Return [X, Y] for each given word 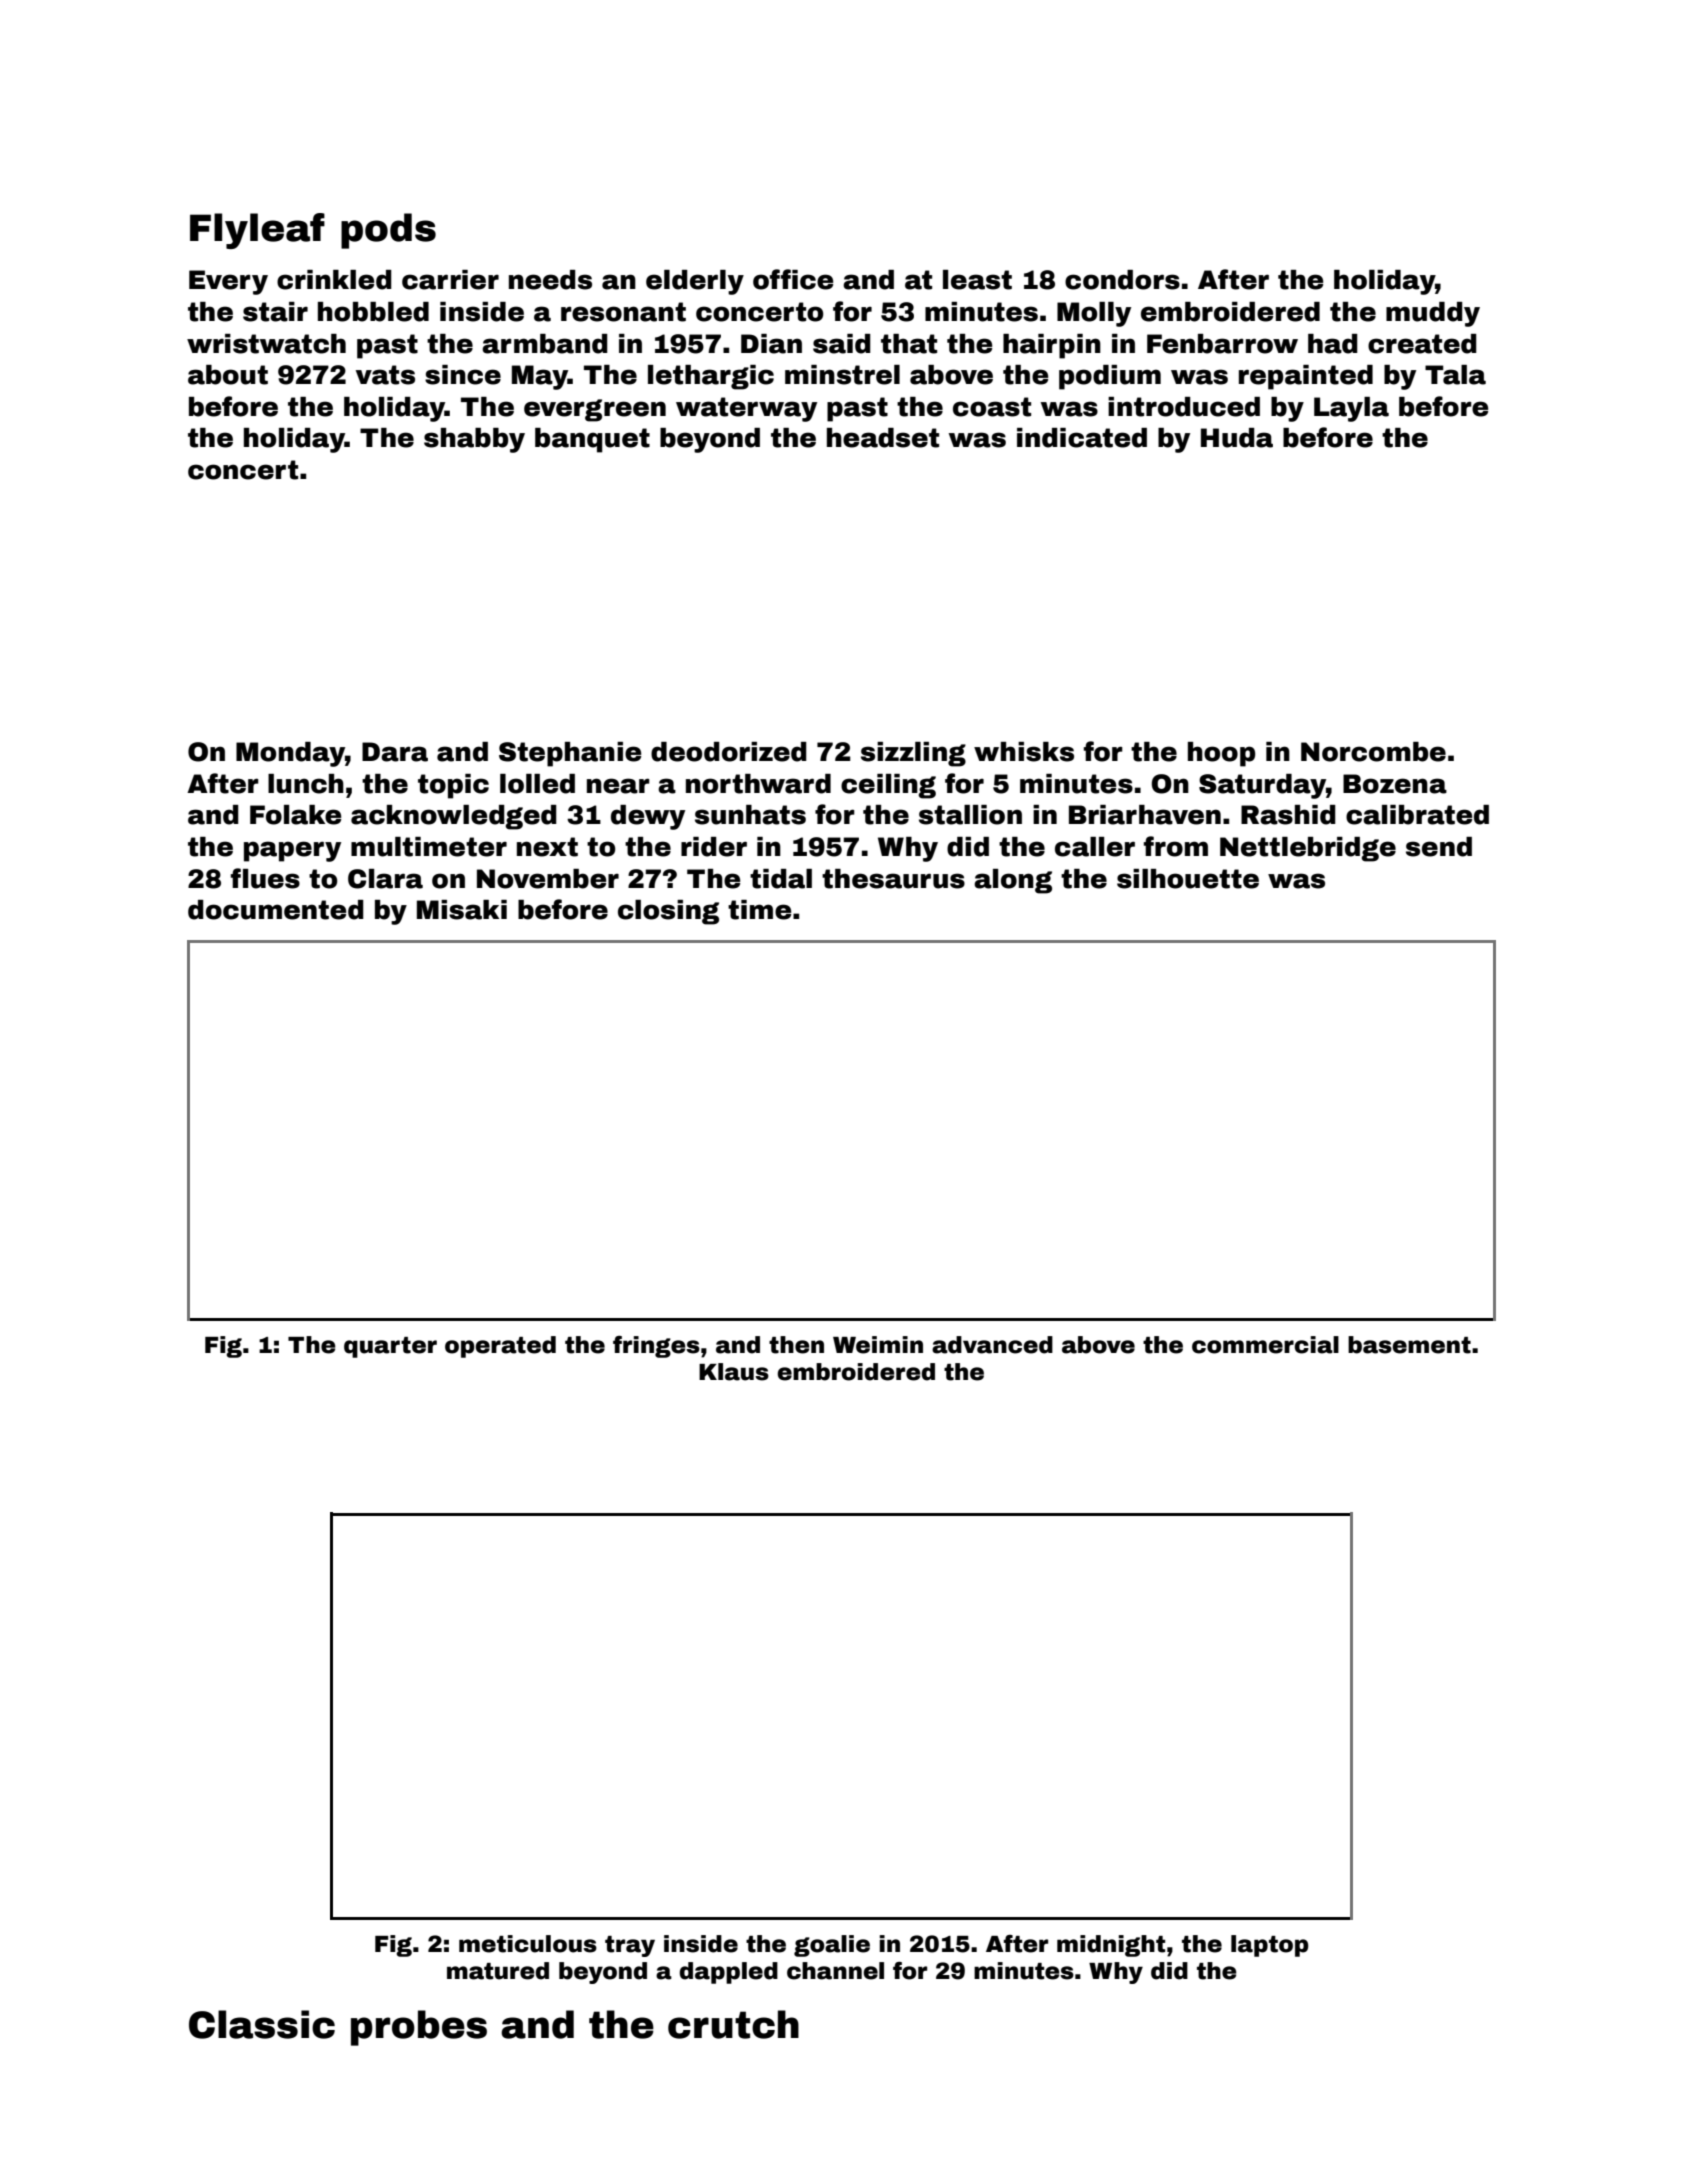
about [228, 375]
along [1013, 881]
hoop [1221, 754]
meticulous [528, 1944]
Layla [1351, 409]
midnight [1111, 1946]
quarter [390, 1347]
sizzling [913, 754]
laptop [1270, 1946]
